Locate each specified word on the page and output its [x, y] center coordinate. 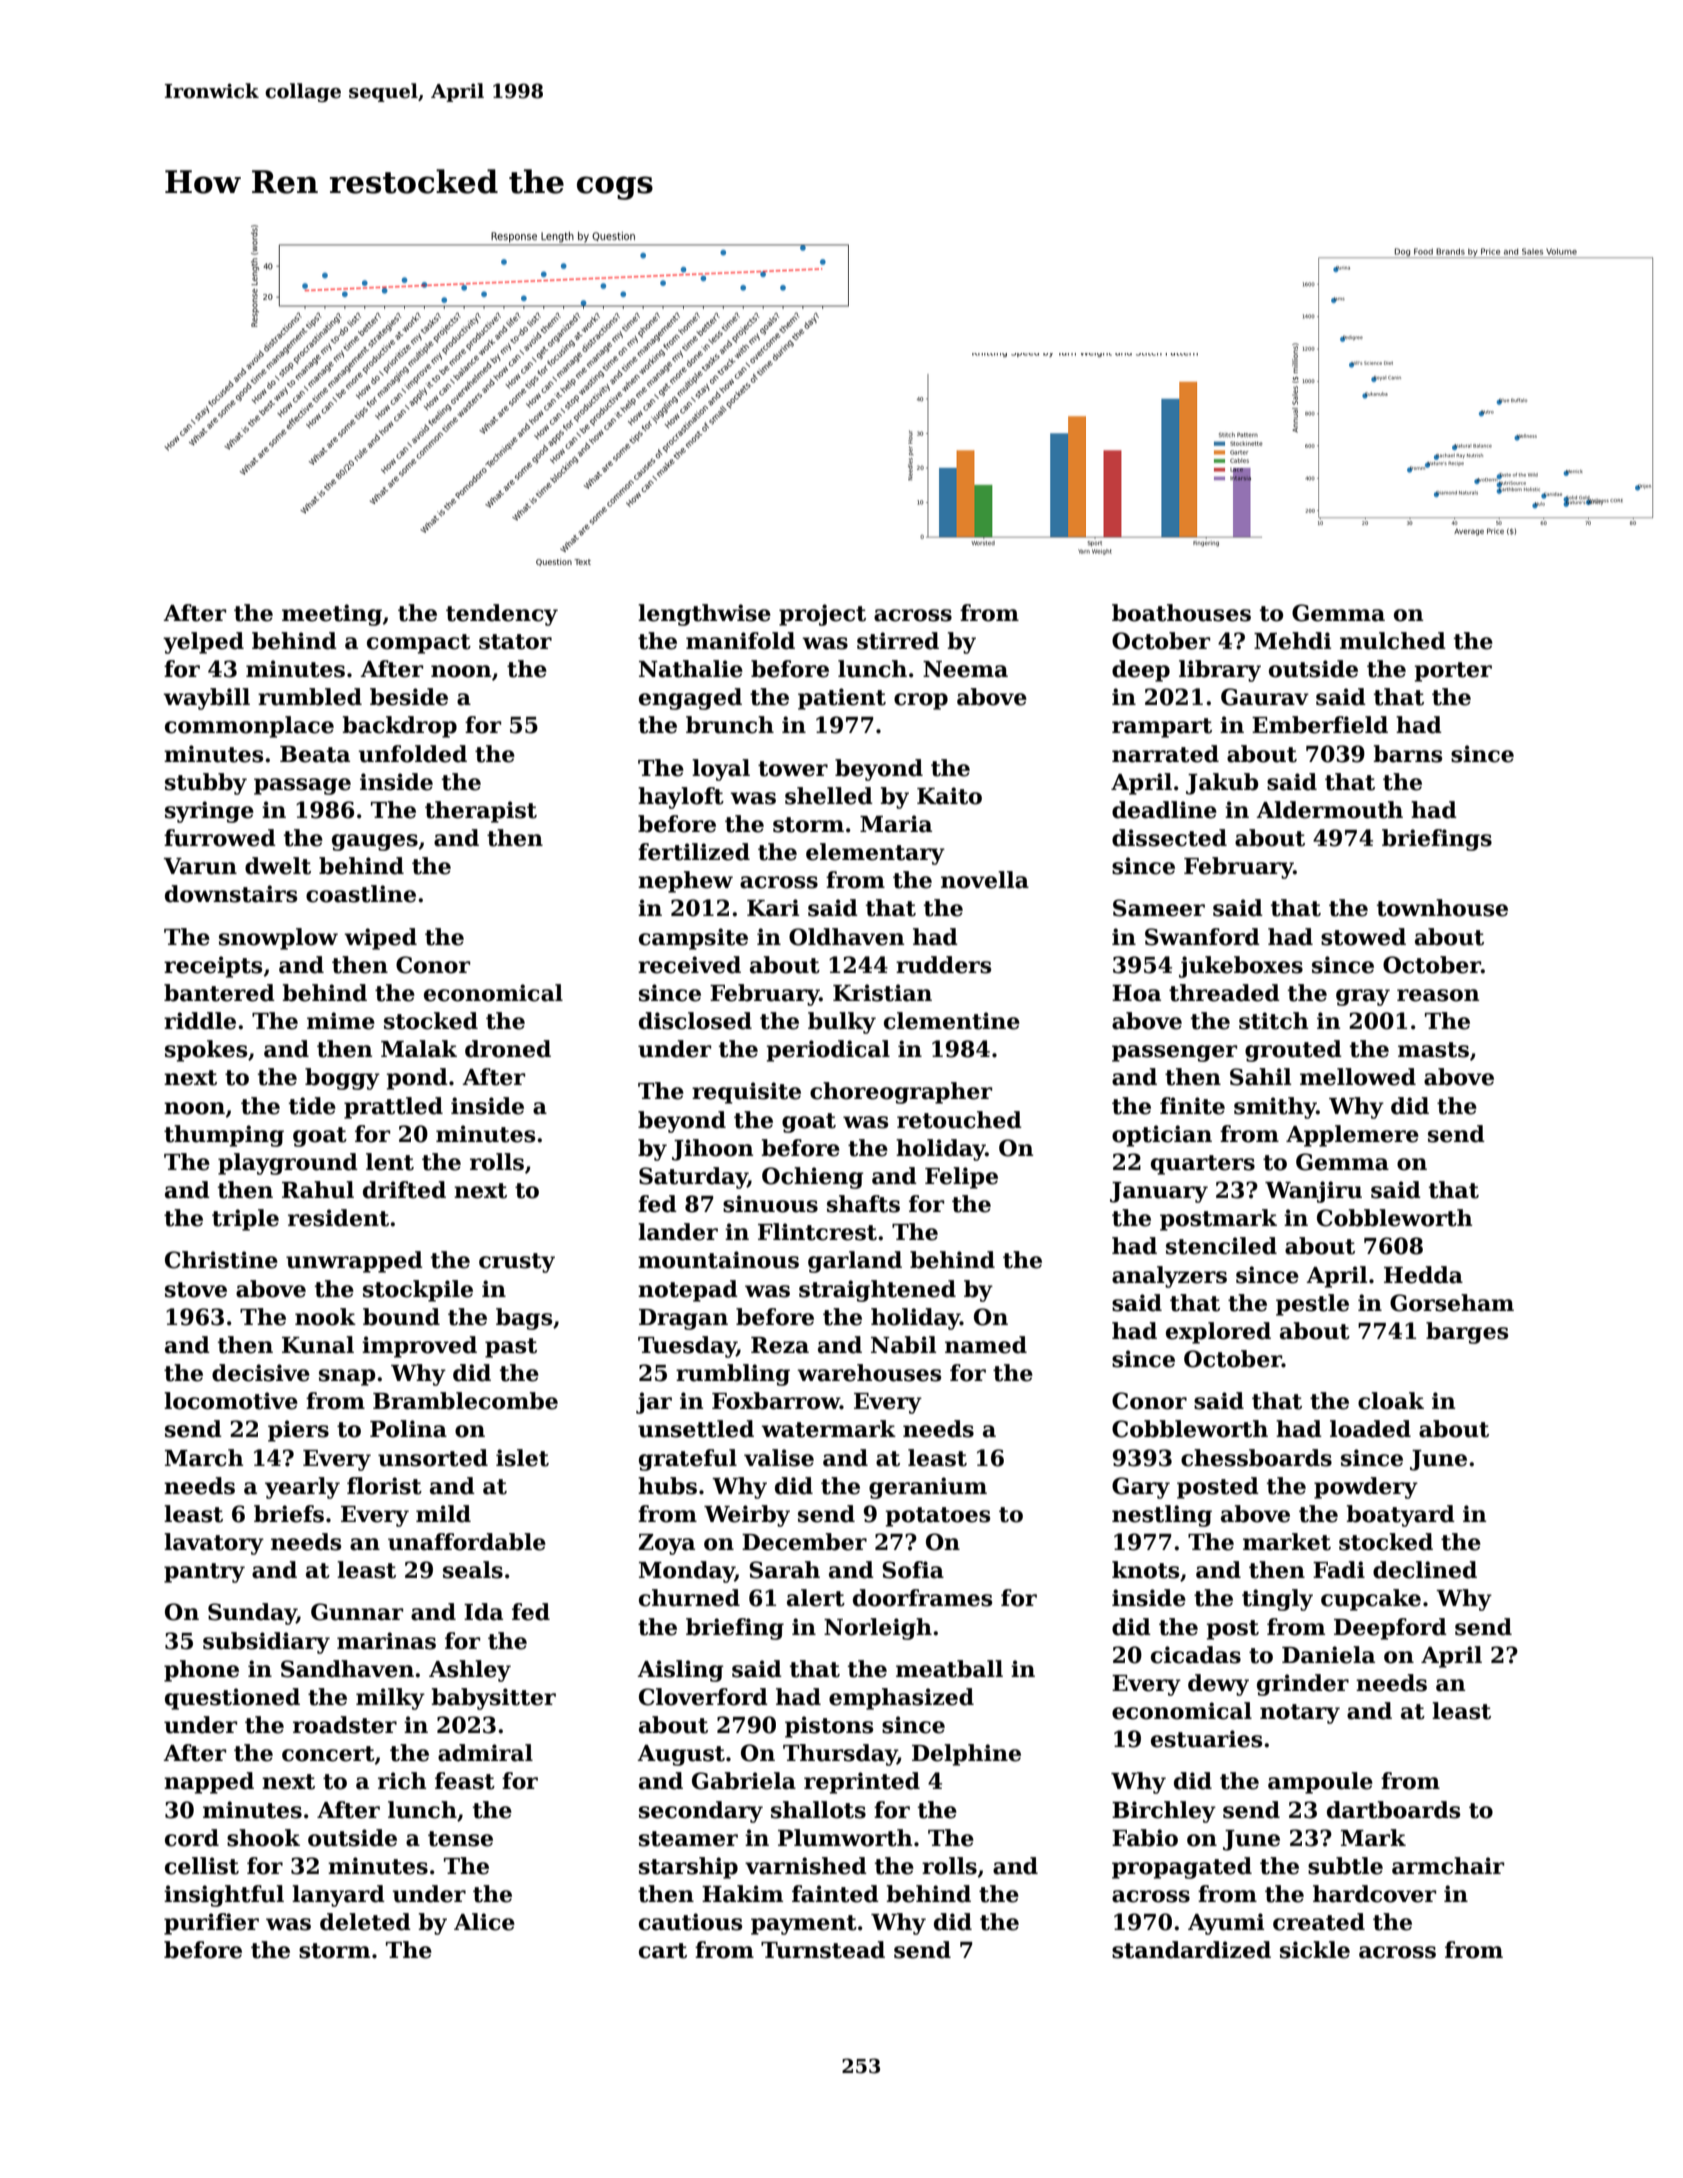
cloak [1391, 1401]
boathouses [1181, 613]
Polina [408, 1429]
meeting [332, 615]
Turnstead [823, 1950]
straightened [877, 1291]
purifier [211, 1924]
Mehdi [1292, 641]
